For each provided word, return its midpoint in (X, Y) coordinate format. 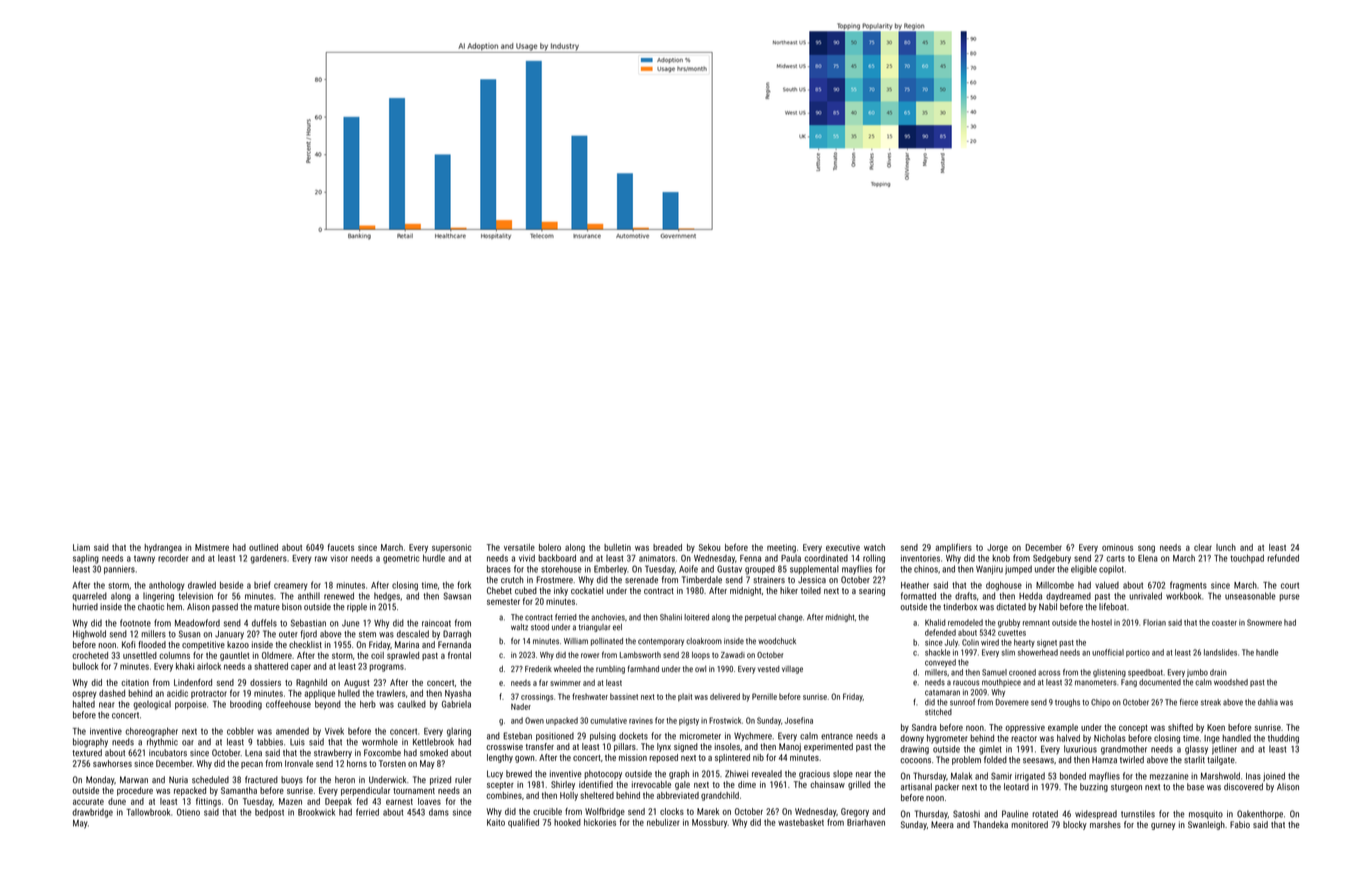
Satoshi (966, 814)
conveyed (940, 663)
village (792, 670)
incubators (168, 753)
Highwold (89, 635)
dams (439, 812)
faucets (341, 547)
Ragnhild (311, 683)
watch (874, 547)
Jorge (997, 548)
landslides (1220, 652)
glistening (1109, 673)
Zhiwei (736, 774)
